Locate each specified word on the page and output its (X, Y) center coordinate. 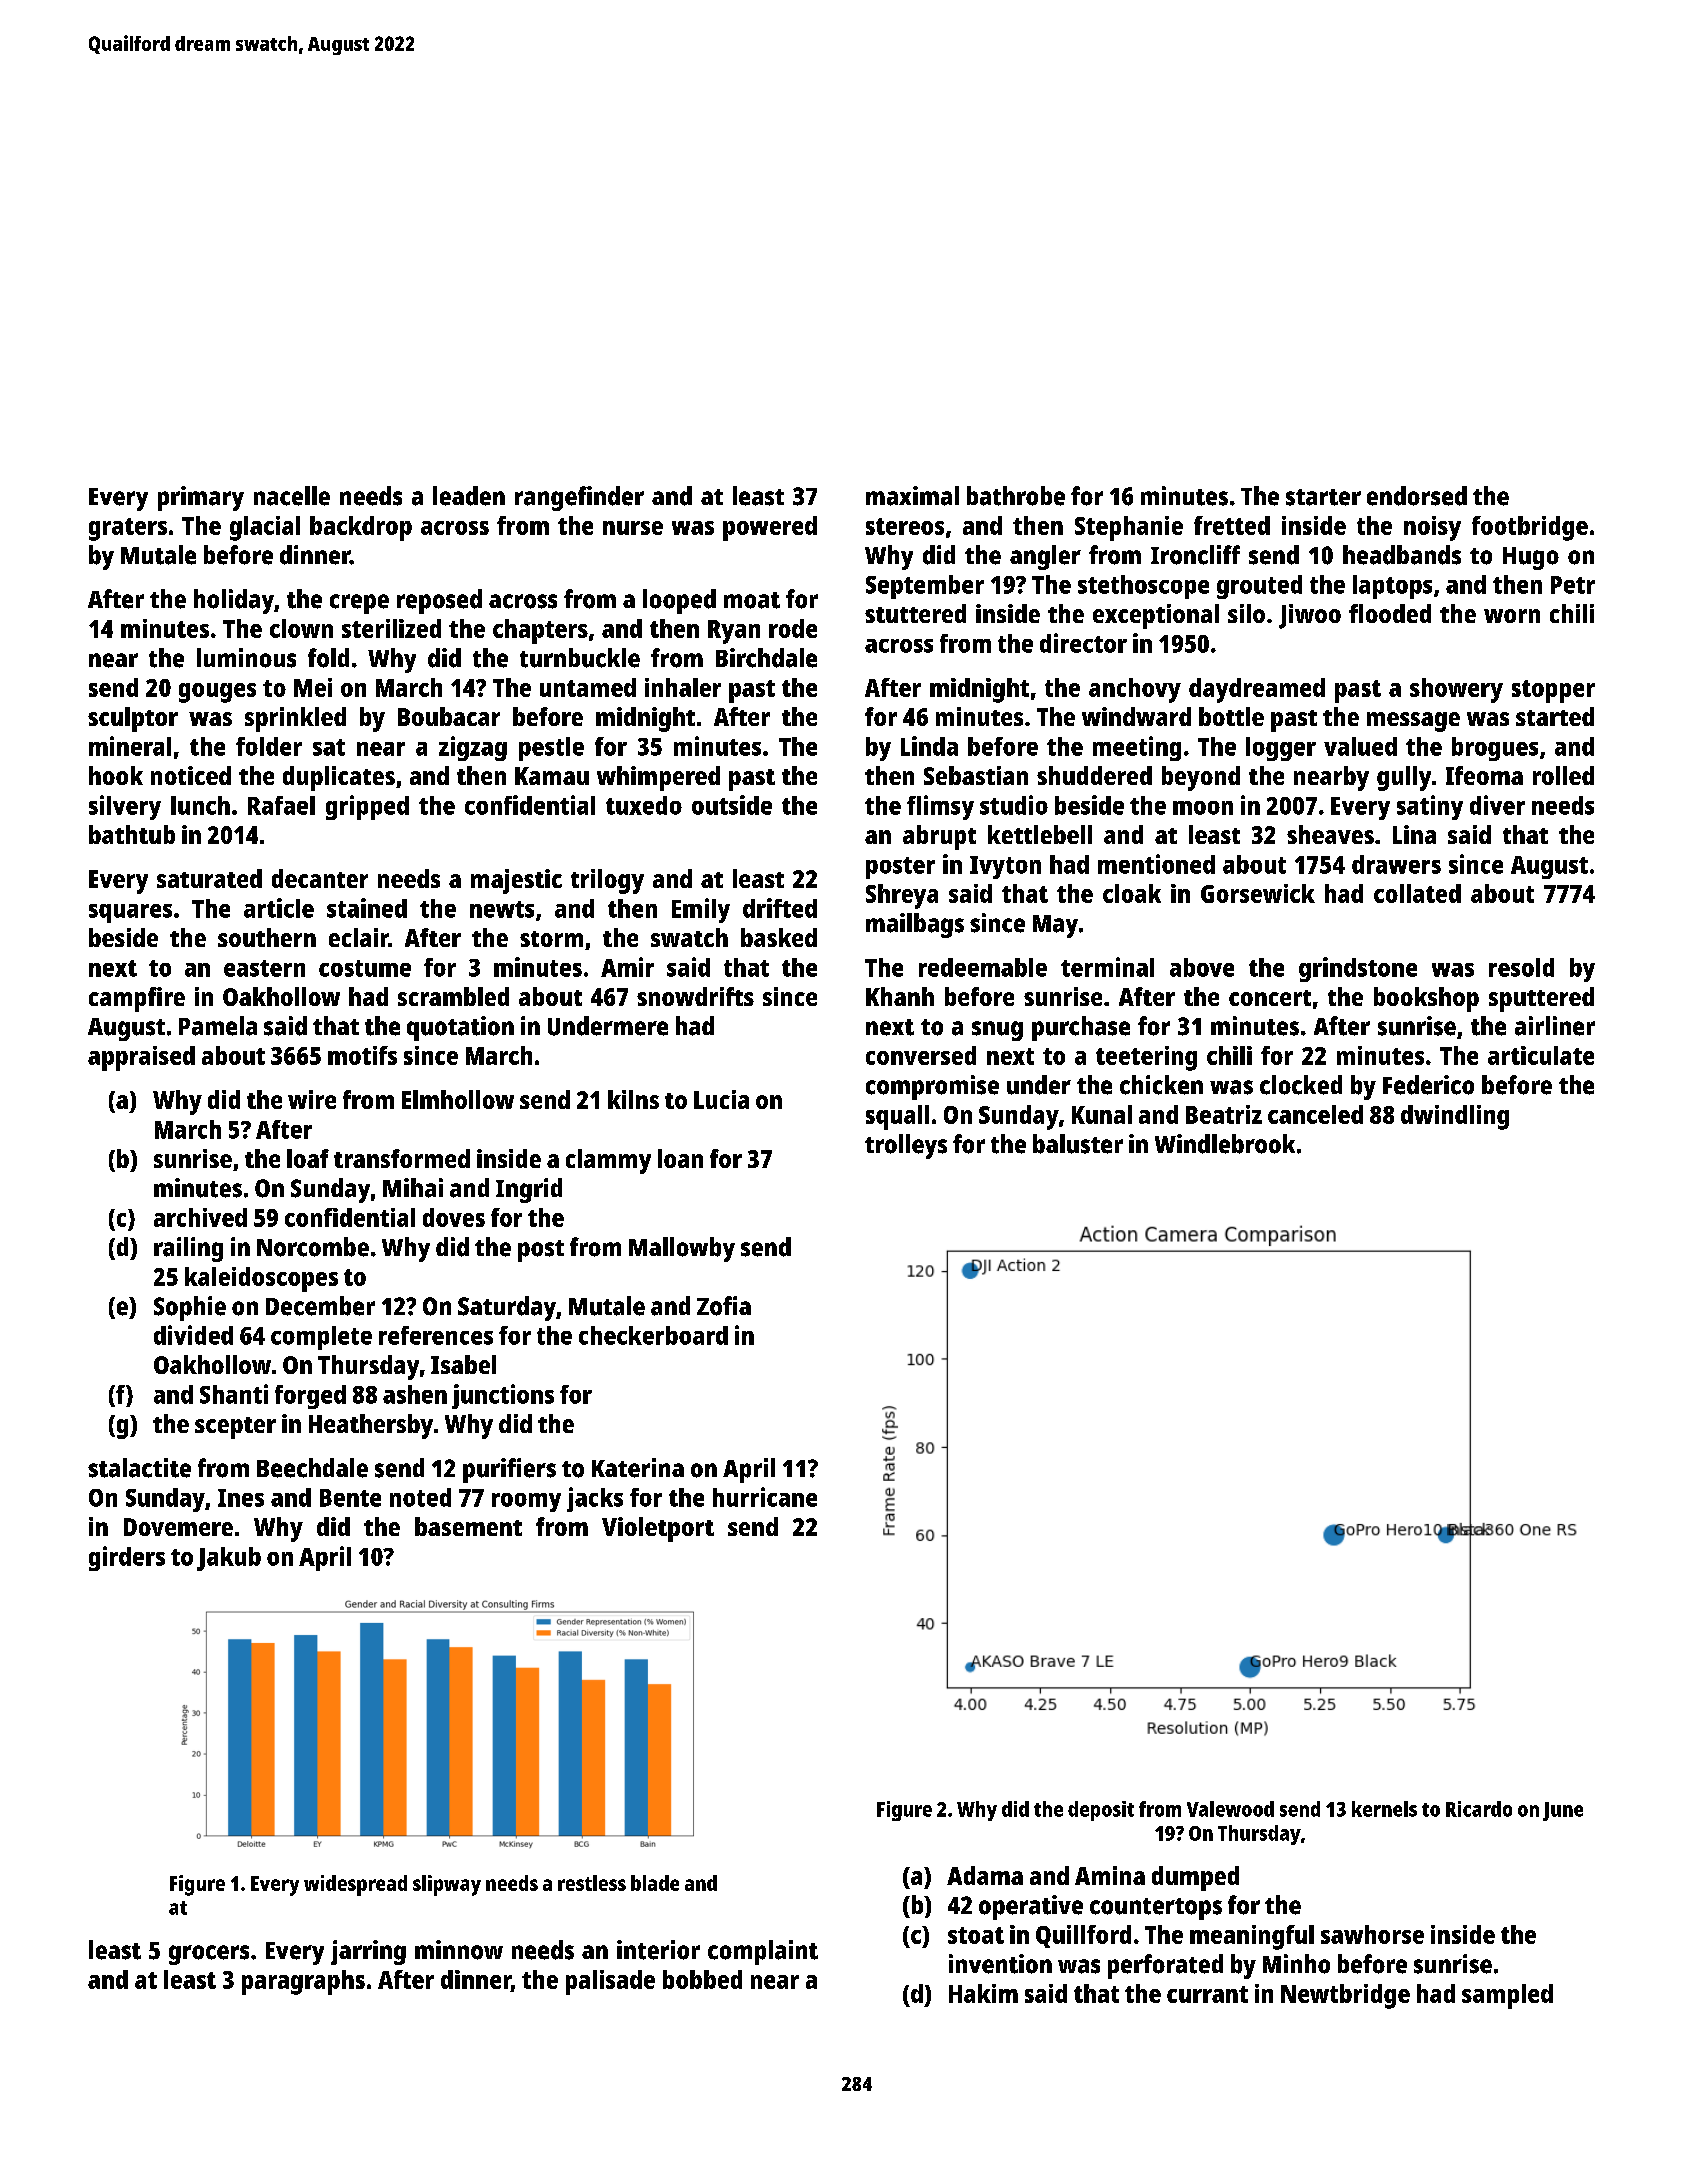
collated (1417, 893)
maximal (912, 496)
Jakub (229, 1559)
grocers (209, 1955)
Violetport (658, 1529)
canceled (1315, 1114)
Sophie (190, 1308)
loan (680, 1158)
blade (655, 1883)
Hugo (1531, 558)
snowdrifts (695, 996)
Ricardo (1479, 1809)
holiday (234, 601)
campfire (137, 999)
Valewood (1230, 1809)
